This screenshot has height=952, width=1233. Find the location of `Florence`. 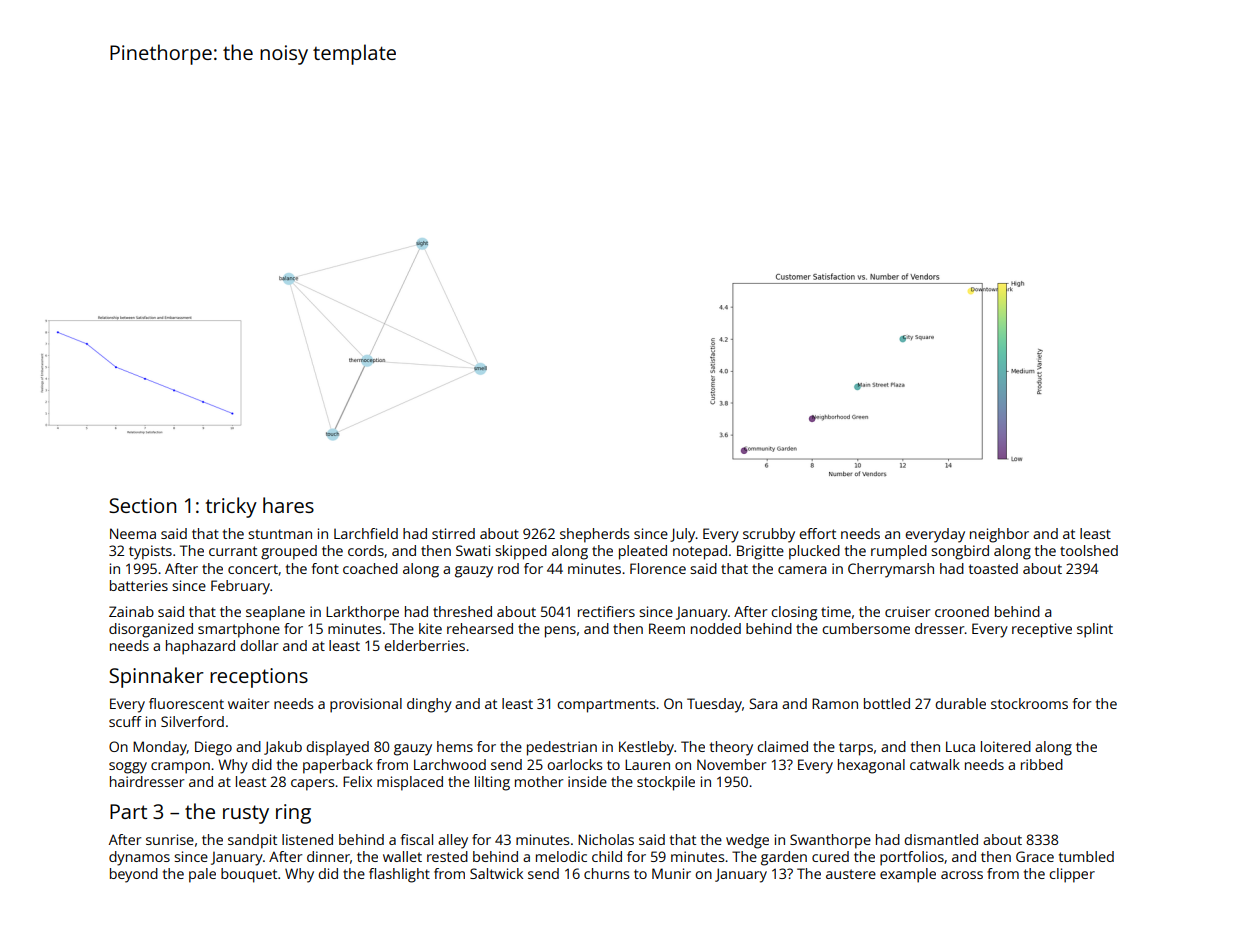

Florence is located at coordinates (658, 568).
